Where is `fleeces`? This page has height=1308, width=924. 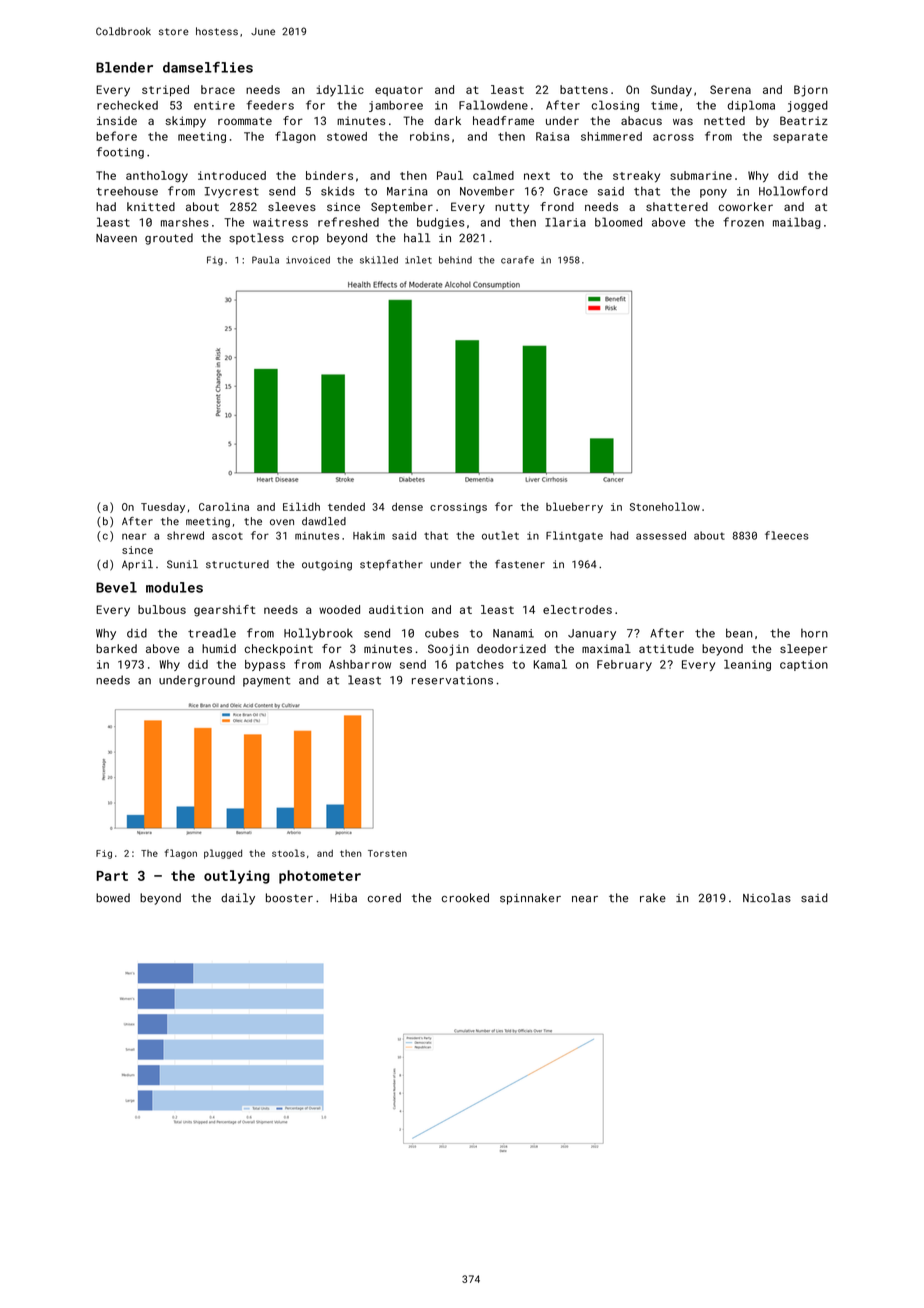 fleeces is located at coordinates (786, 535).
